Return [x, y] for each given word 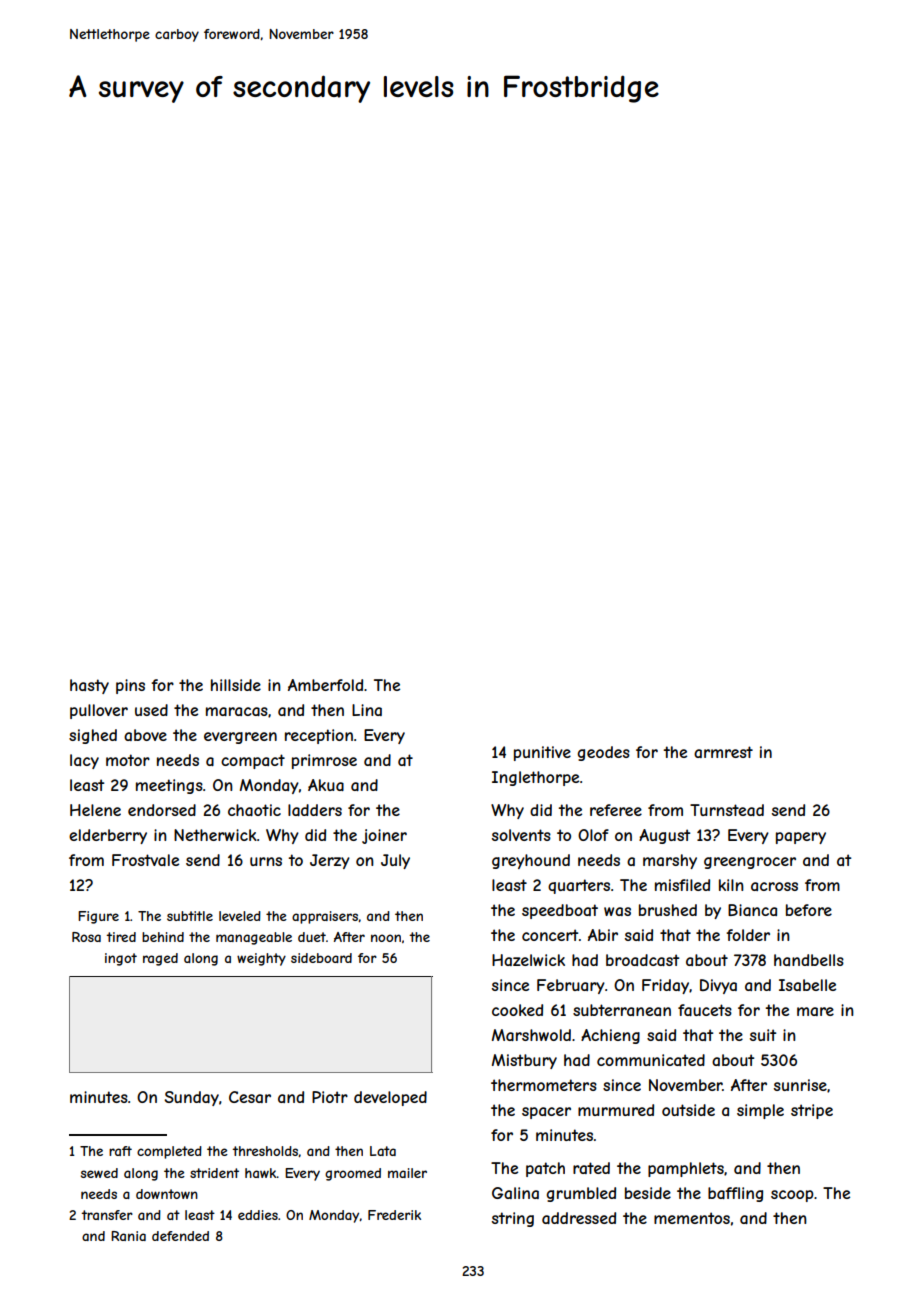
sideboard [321, 958]
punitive [542, 753]
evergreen [240, 738]
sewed [99, 1173]
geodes [604, 753]
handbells [809, 960]
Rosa [86, 937]
